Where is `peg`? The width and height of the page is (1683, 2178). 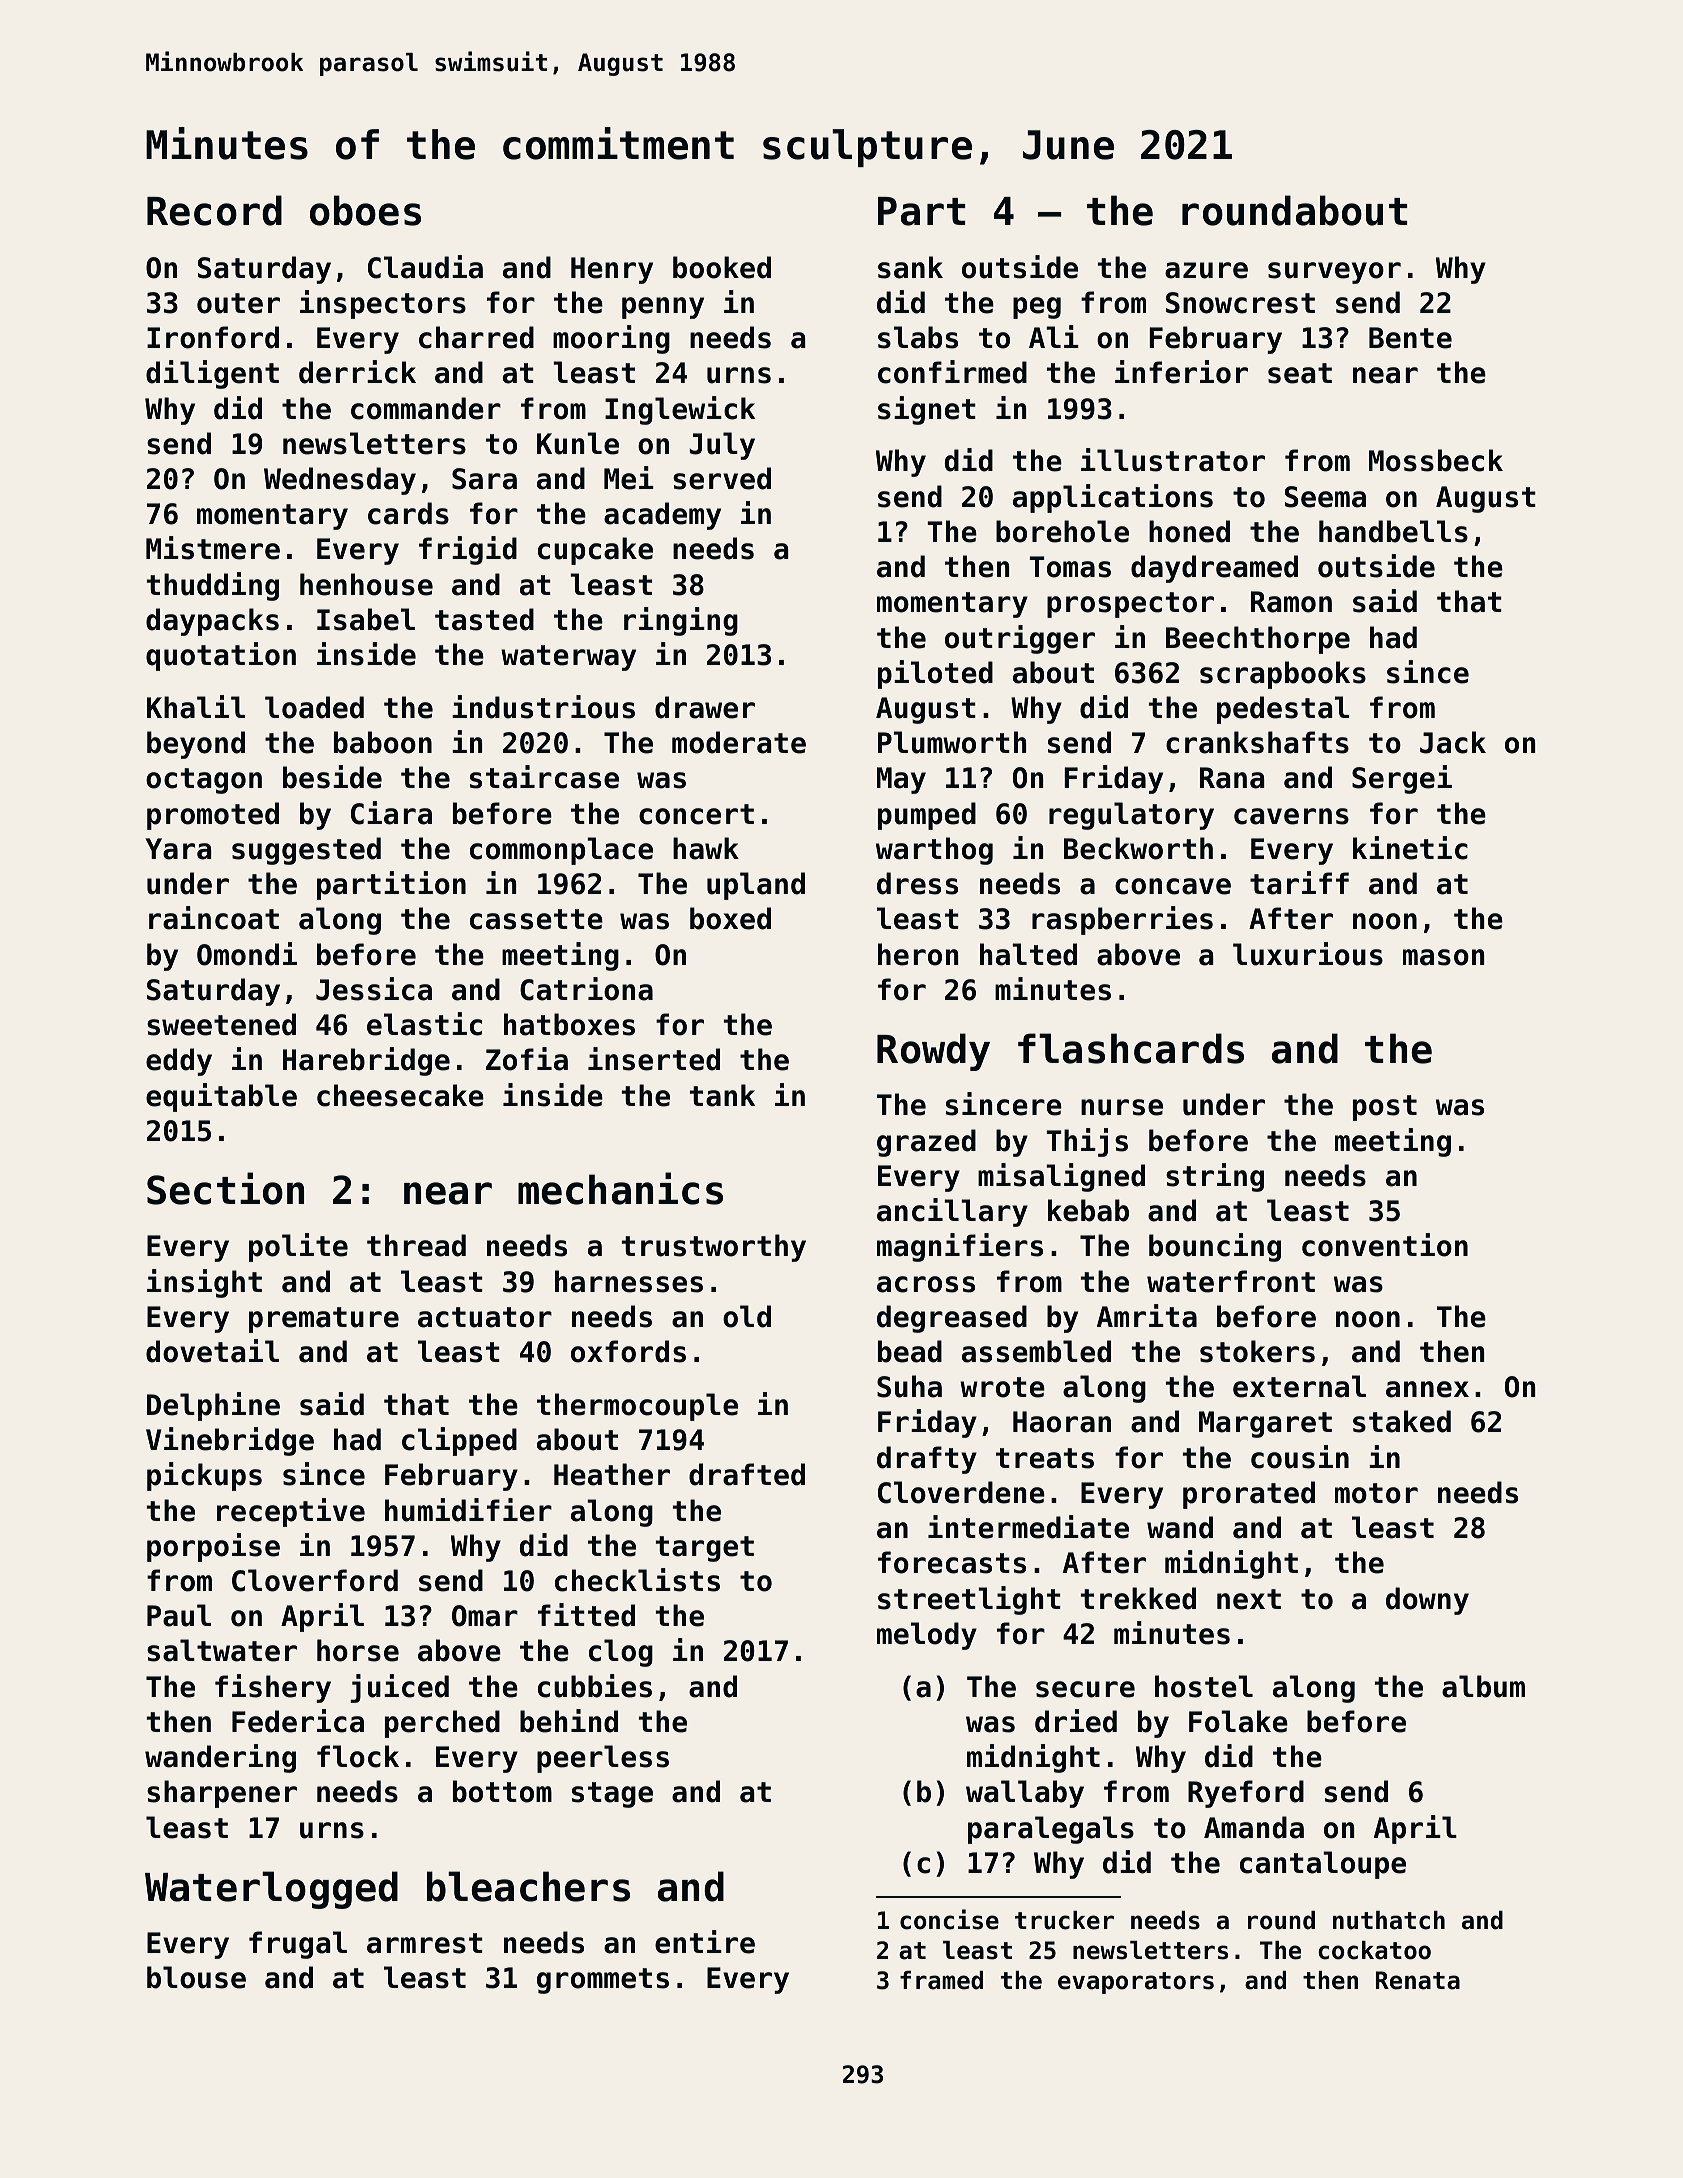
peg is located at coordinates (1037, 308).
